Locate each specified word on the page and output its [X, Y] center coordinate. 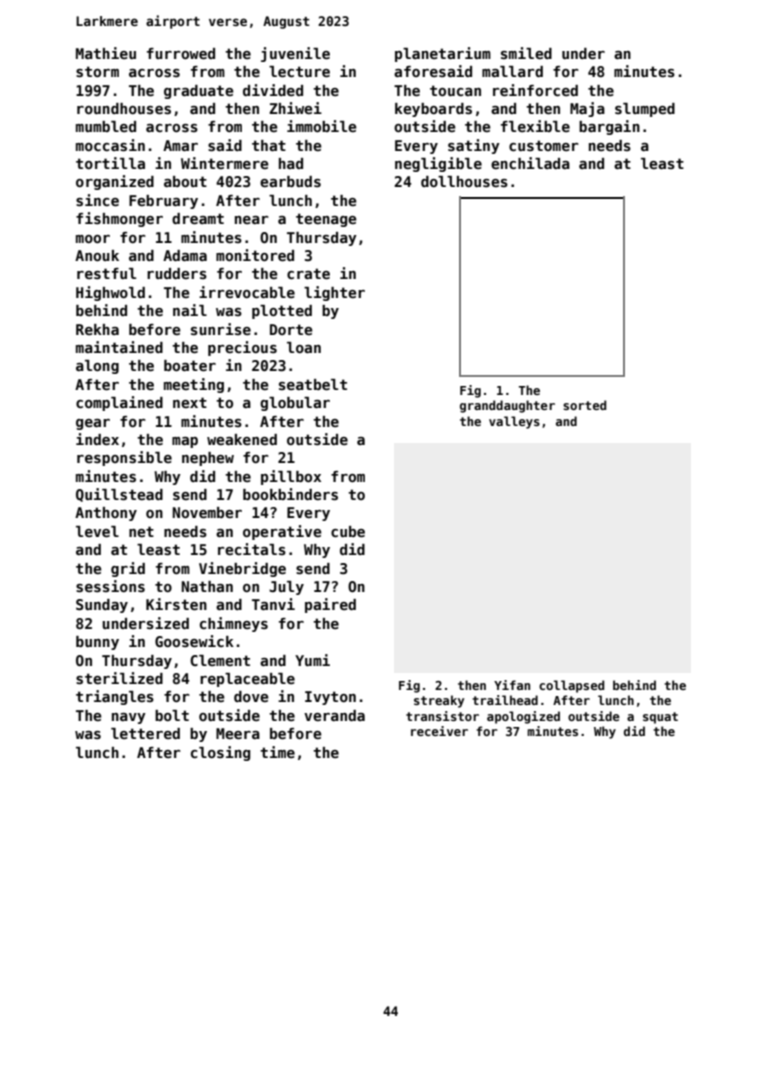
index [97, 439]
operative [282, 532]
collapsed [571, 686]
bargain [609, 127]
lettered [145, 733]
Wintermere [225, 163]
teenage [326, 220]
